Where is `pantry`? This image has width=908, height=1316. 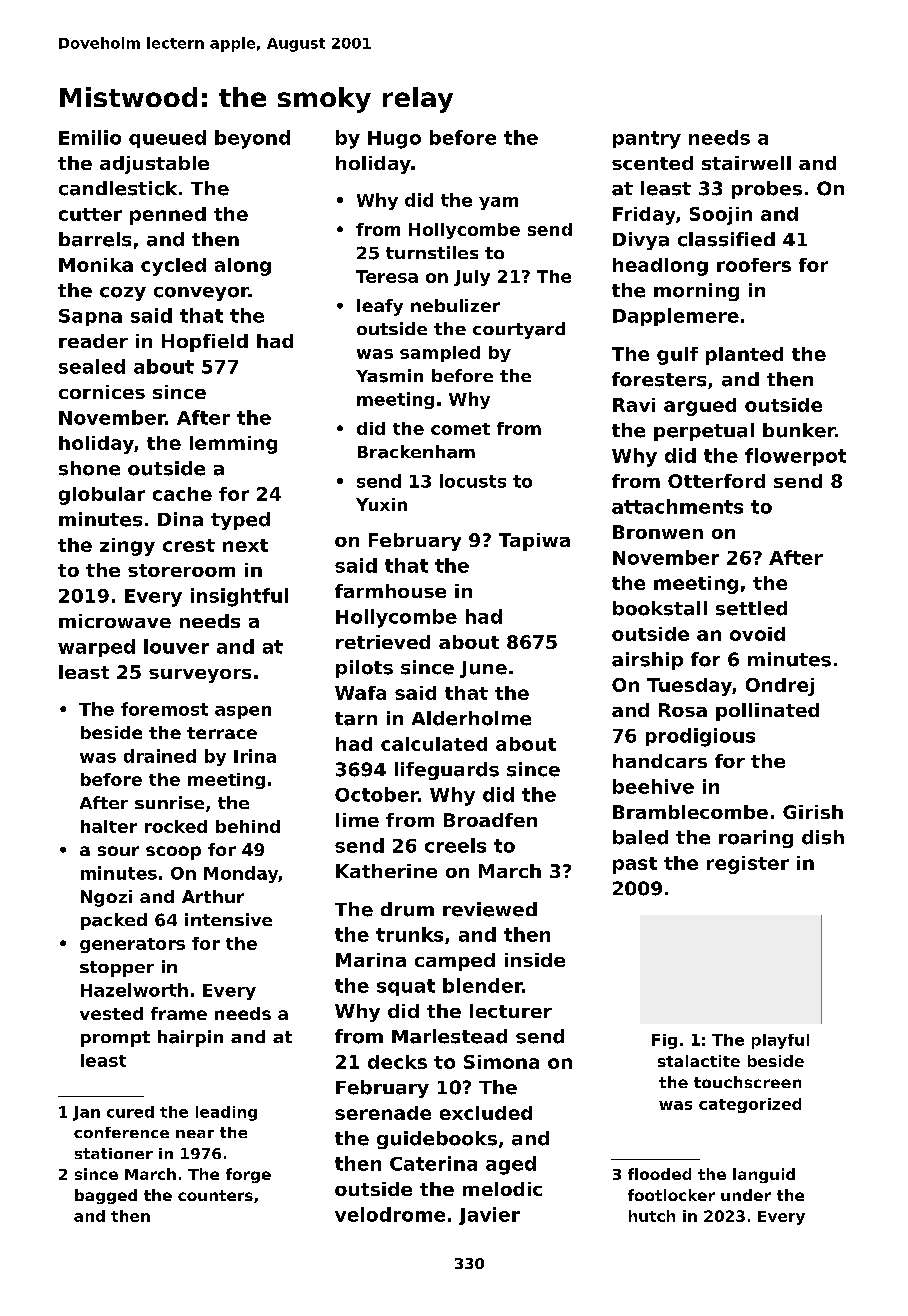 pantry is located at coordinates (647, 140).
